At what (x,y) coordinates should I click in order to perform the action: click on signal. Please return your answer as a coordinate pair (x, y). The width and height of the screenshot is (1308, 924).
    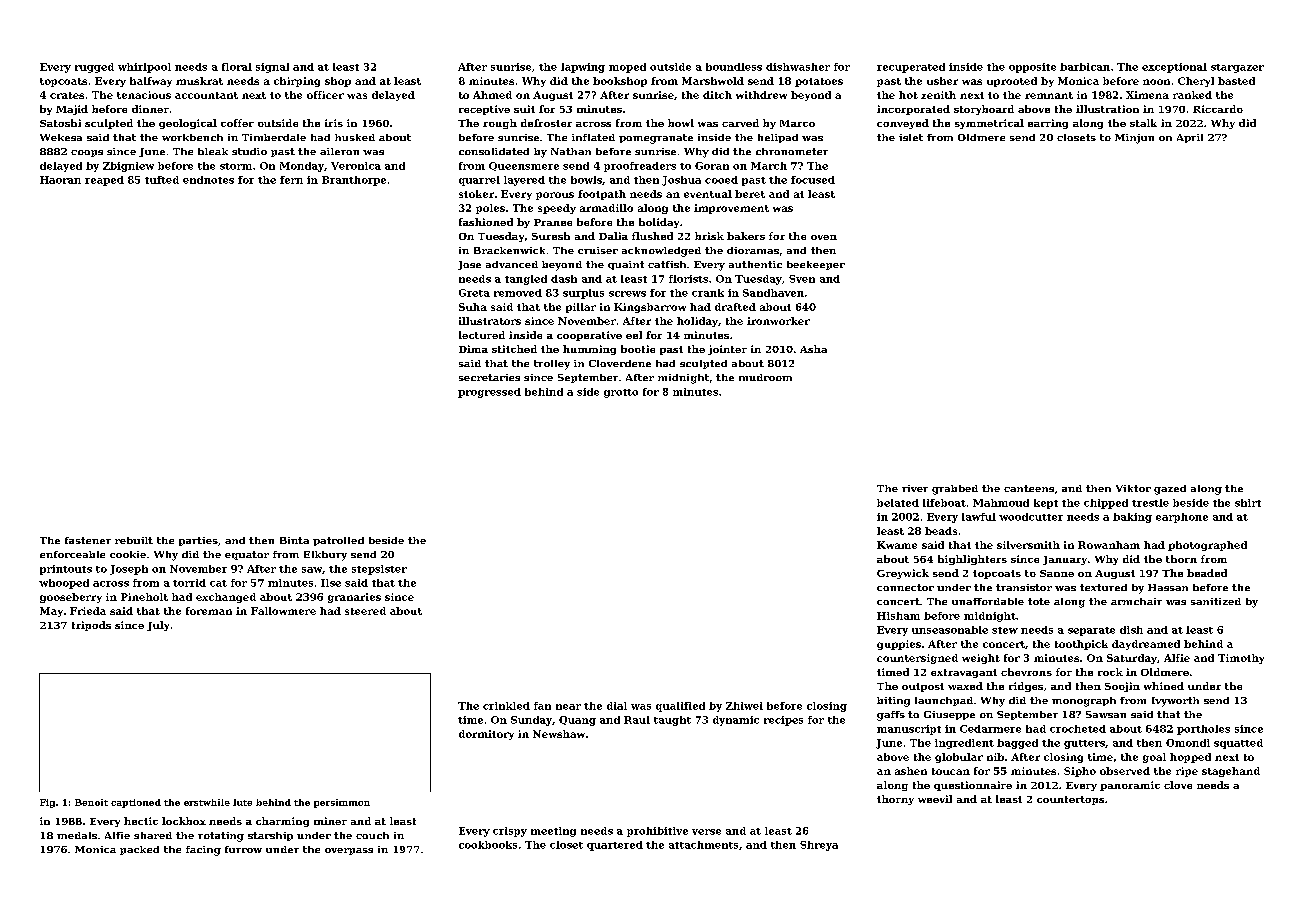
    Looking at the image, I should click on (272, 68).
